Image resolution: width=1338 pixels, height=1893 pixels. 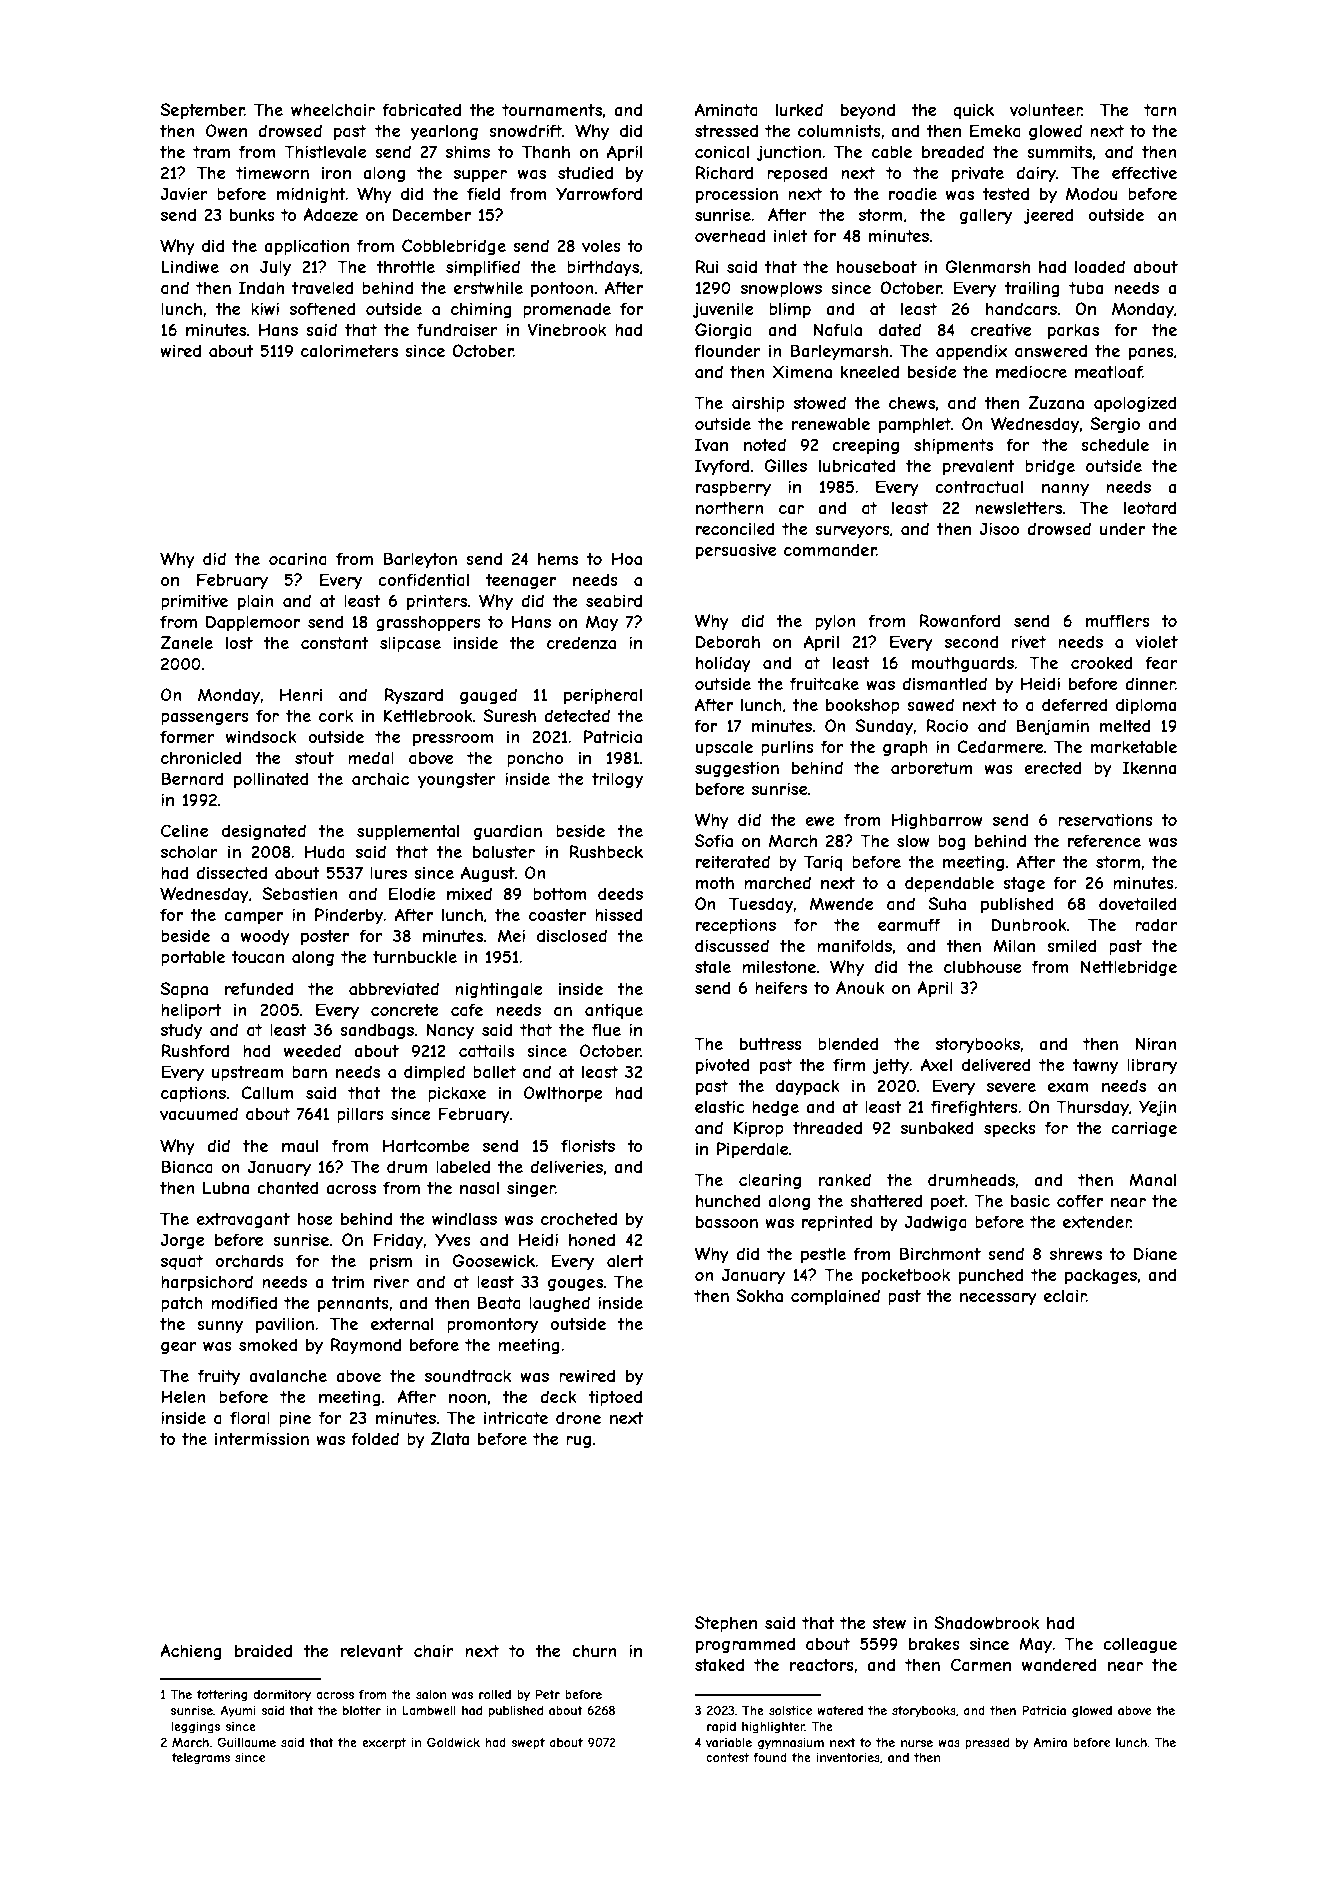 What do you see at coordinates (578, 1442) in the screenshot?
I see `rug` at bounding box center [578, 1442].
